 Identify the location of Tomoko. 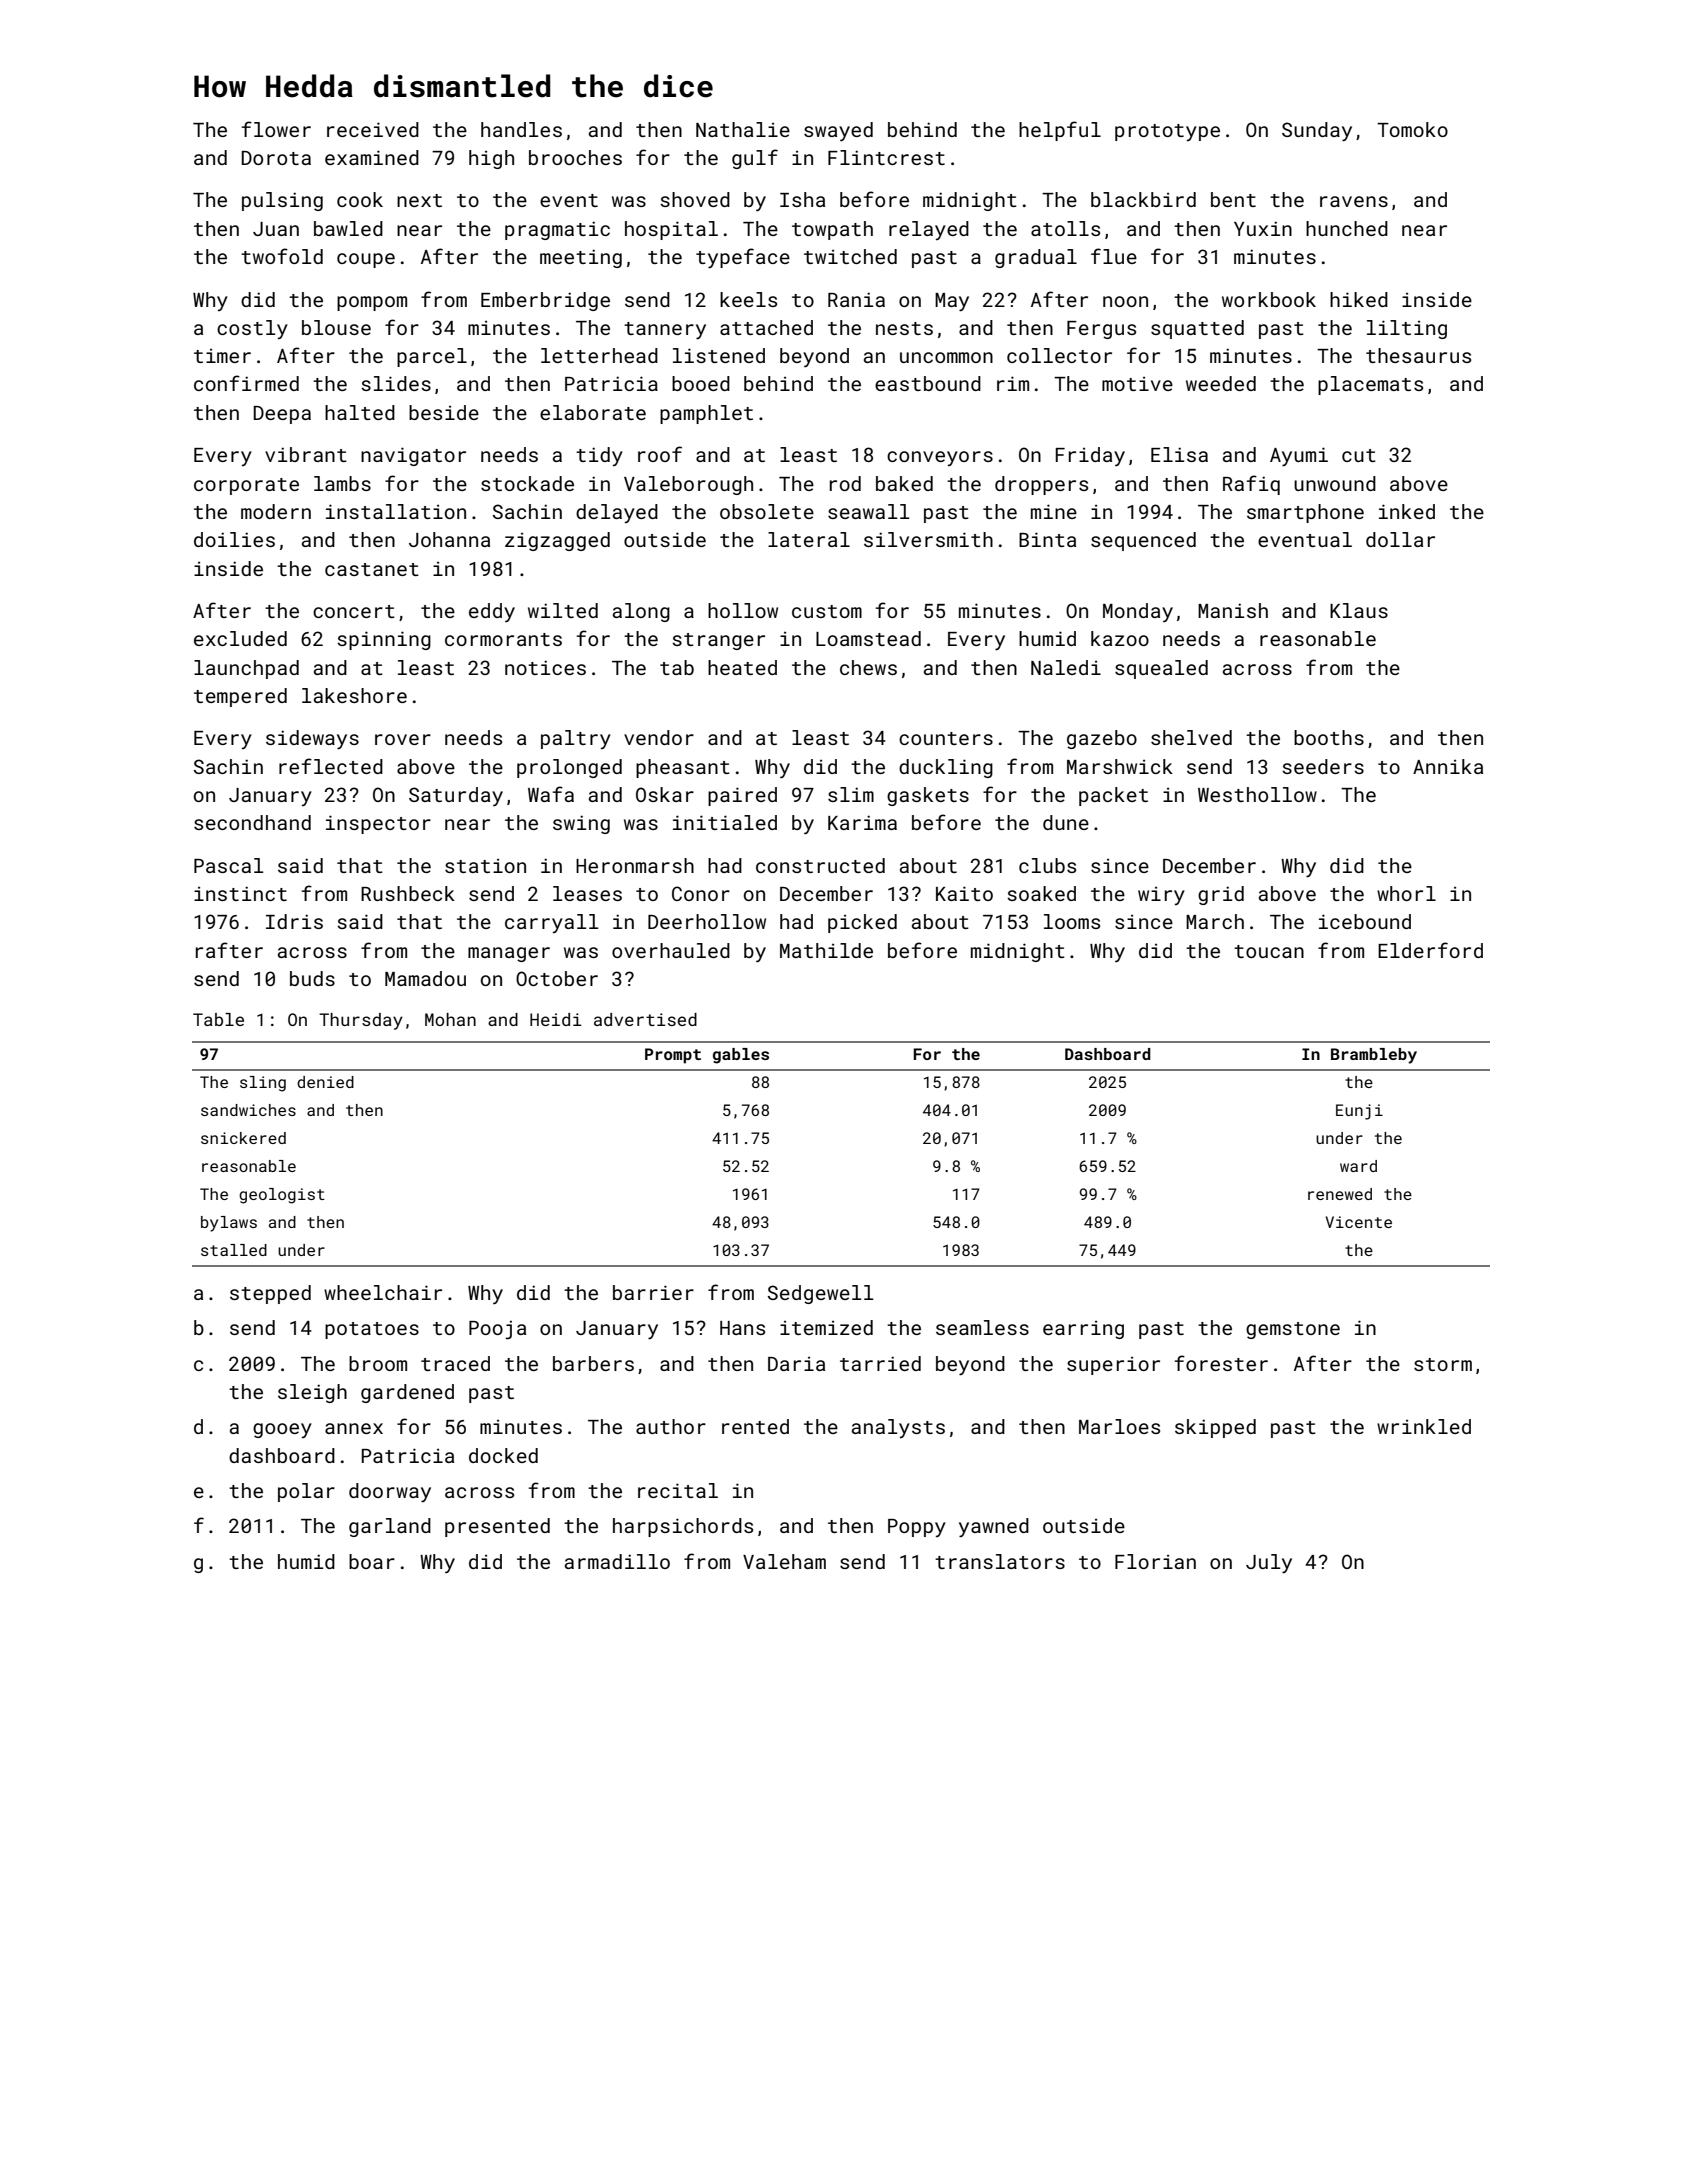
(1412, 129).
